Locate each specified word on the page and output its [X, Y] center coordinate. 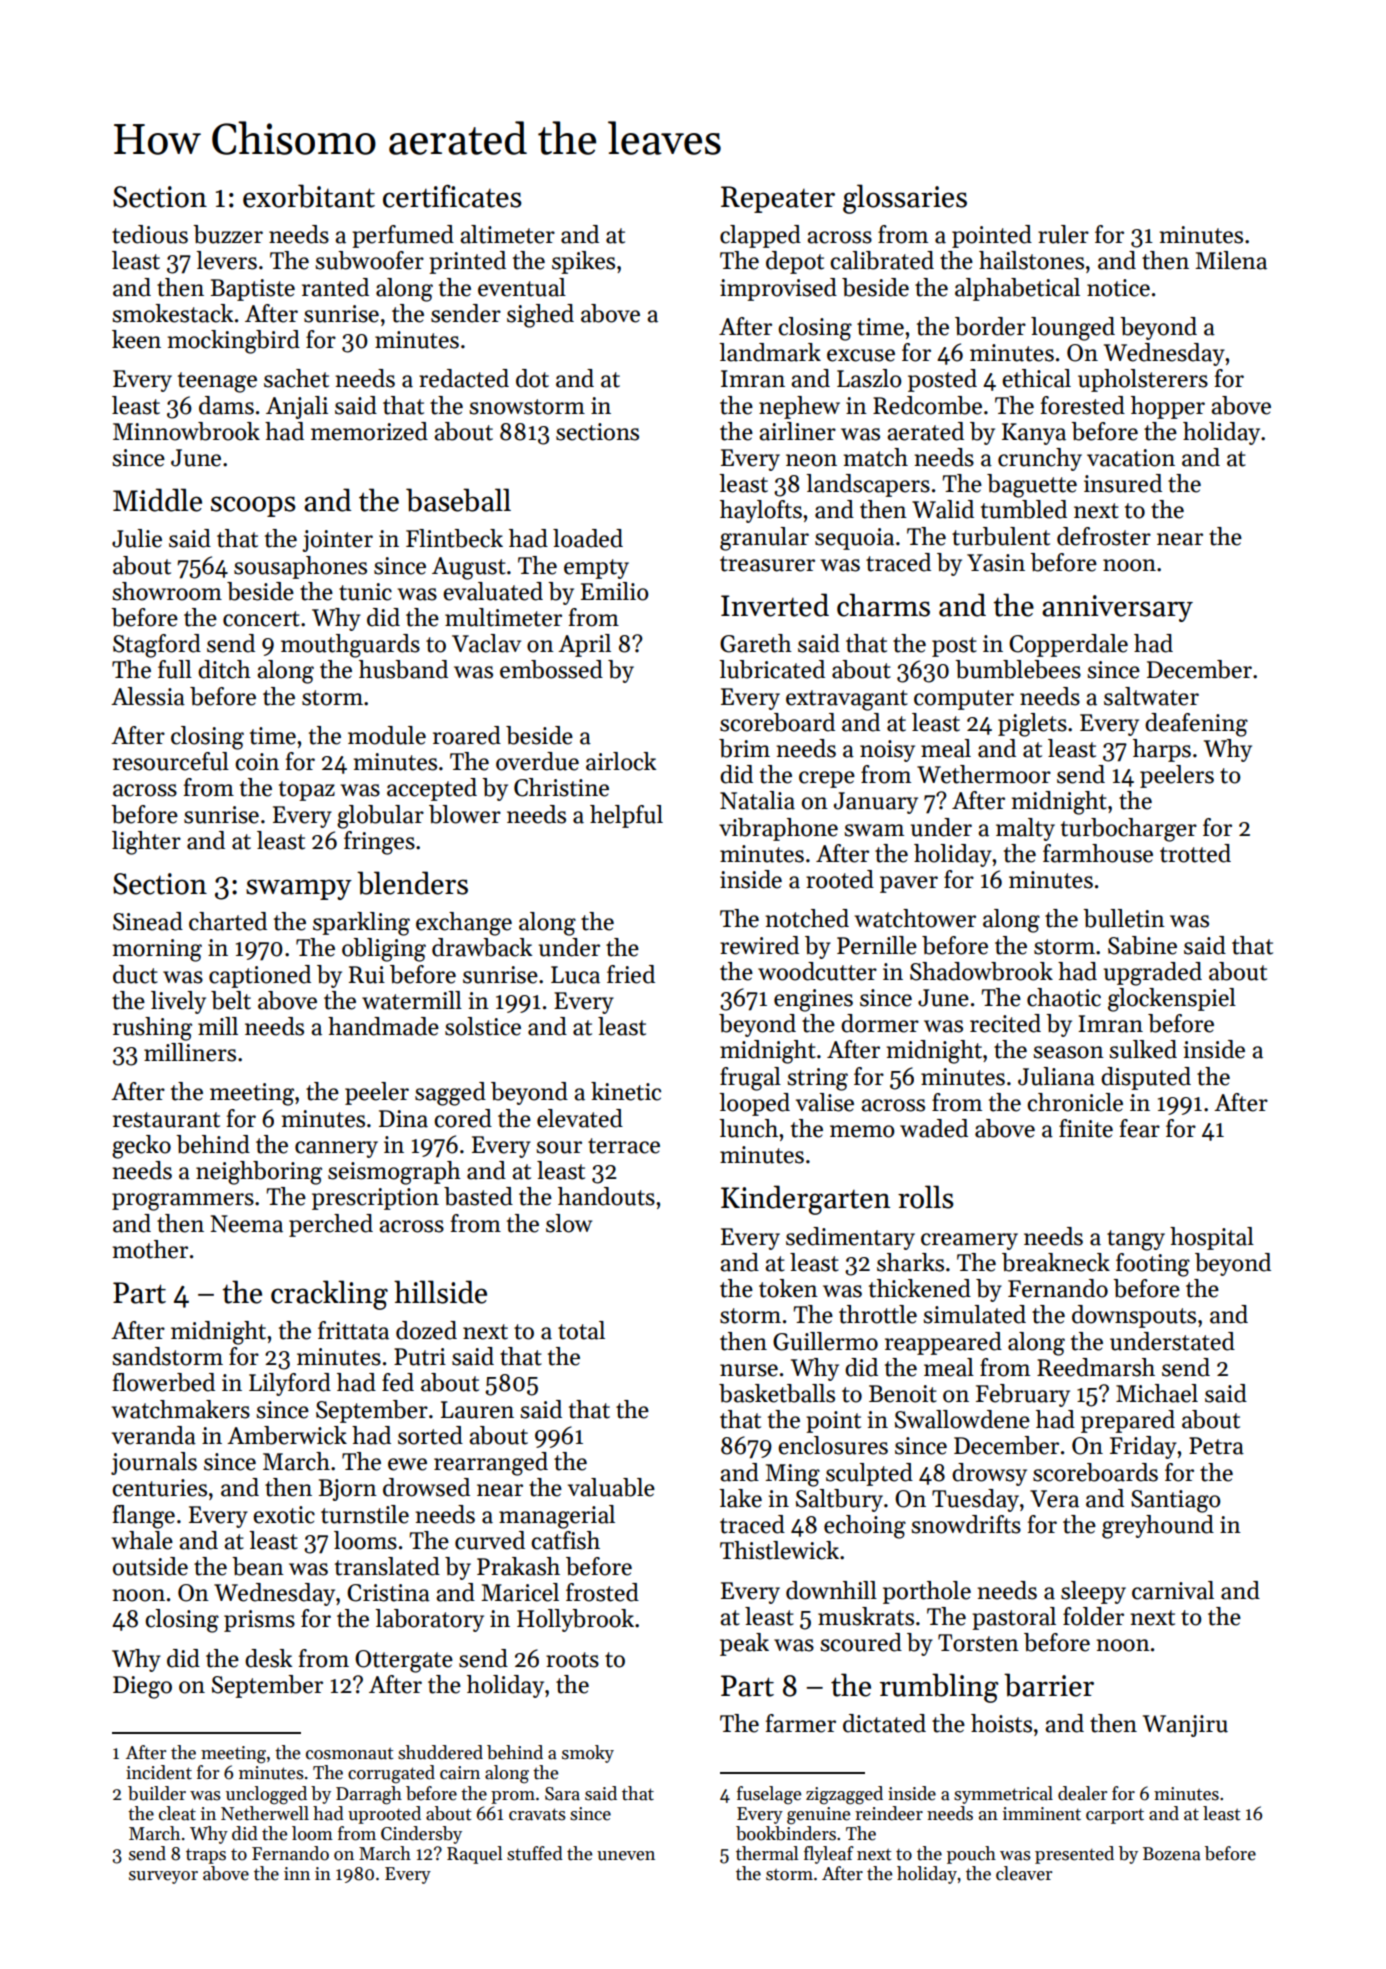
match [876, 457]
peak [744, 1644]
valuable [611, 1487]
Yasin [996, 563]
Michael [1157, 1393]
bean [258, 1566]
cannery [336, 1149]
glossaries [905, 199]
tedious [150, 234]
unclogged [266, 1795]
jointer [337, 541]
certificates [452, 196]
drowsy [989, 1474]
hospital [1212, 1238]
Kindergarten [805, 1200]
